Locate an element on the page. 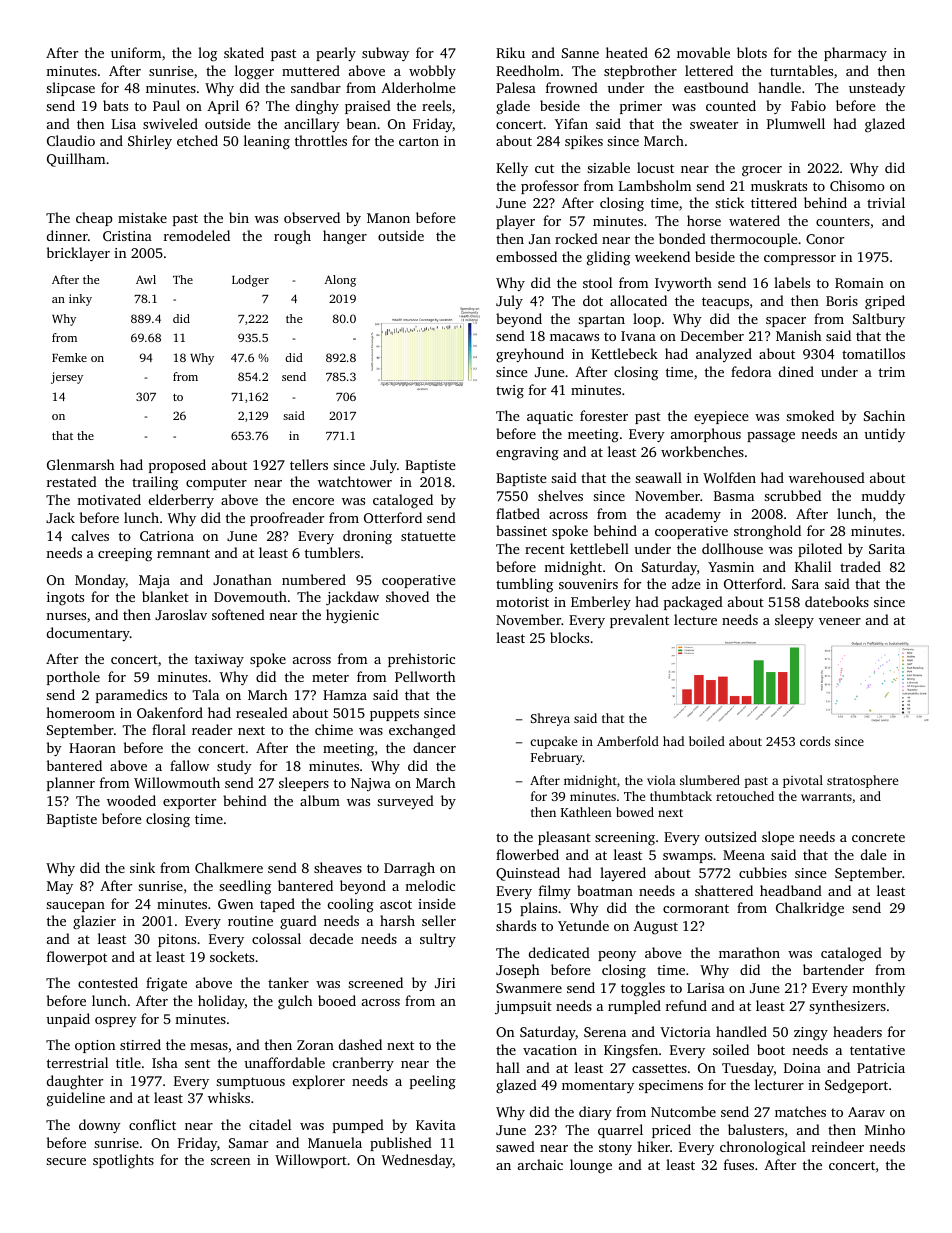 The height and width of the image is (1233, 952). Claudio is located at coordinates (71, 140).
